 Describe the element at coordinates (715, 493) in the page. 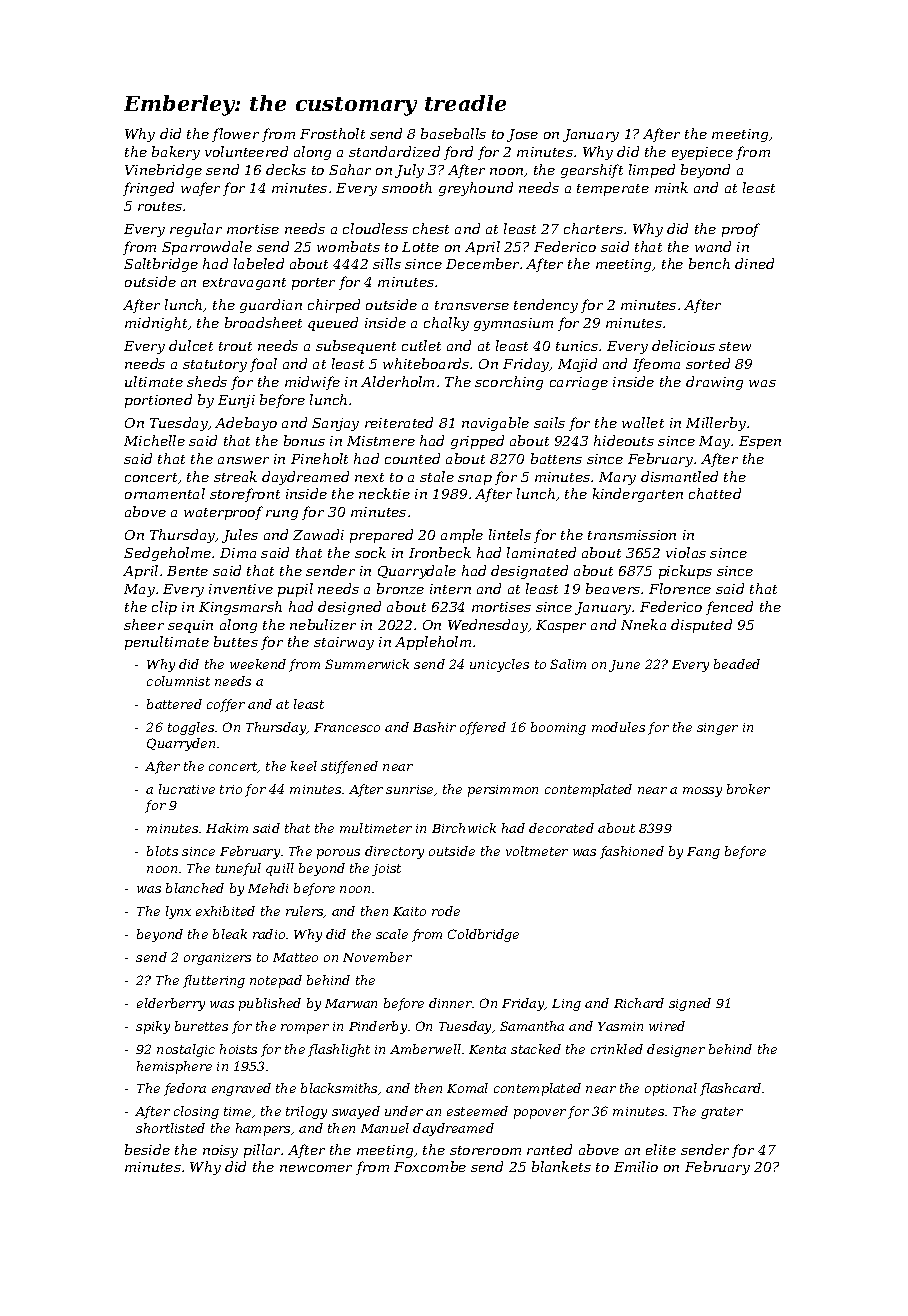

I see `chatted` at that location.
